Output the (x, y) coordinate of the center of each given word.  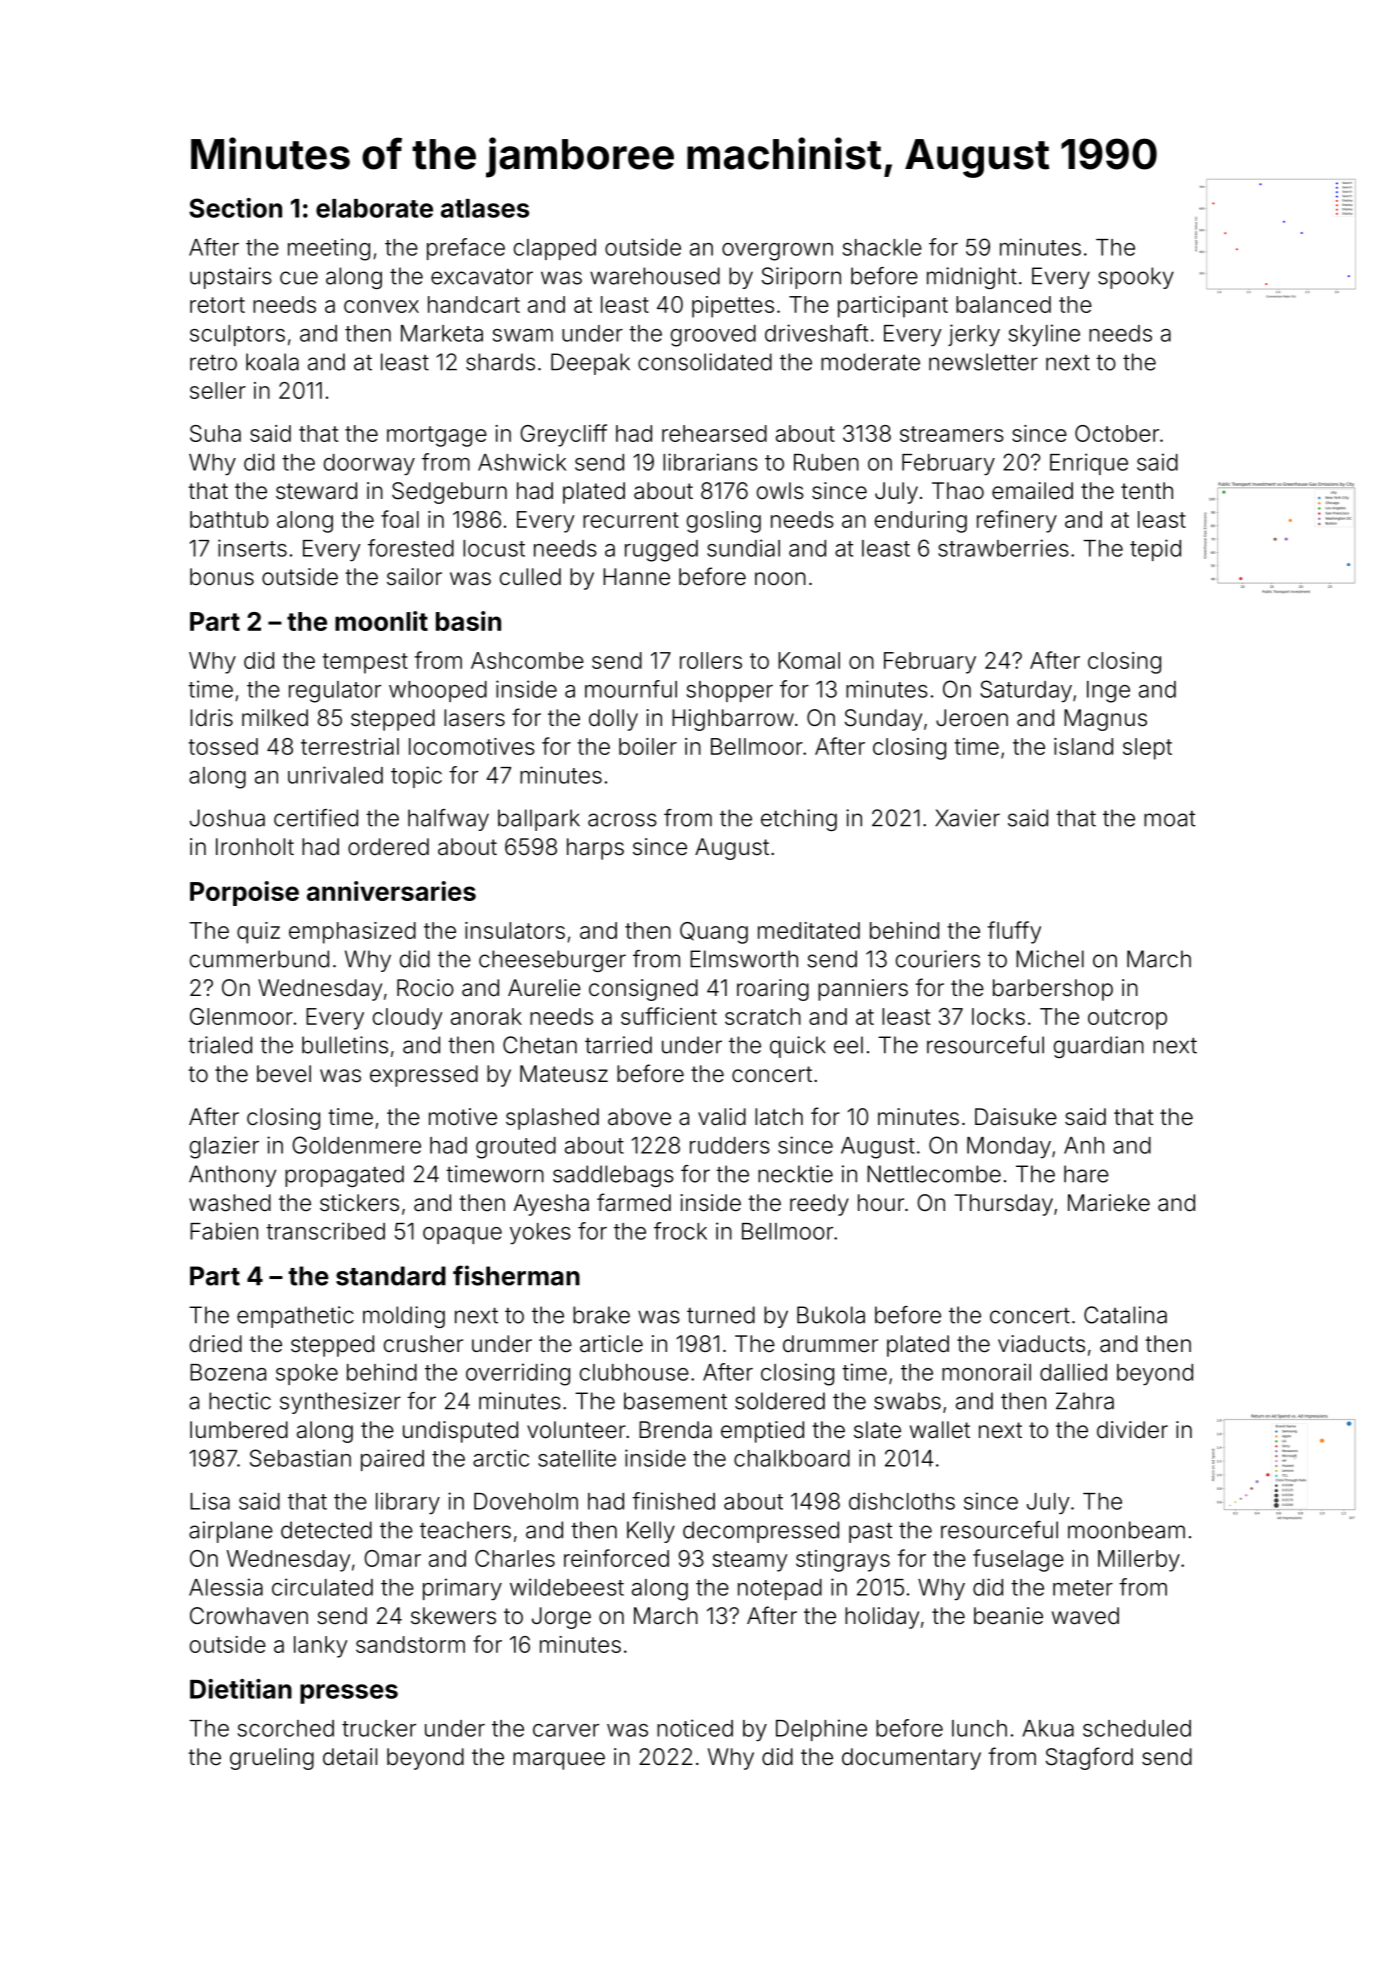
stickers (359, 1203)
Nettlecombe (934, 1174)
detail (350, 1757)
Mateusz (564, 1074)
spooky (1136, 278)
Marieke (1109, 1203)
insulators (515, 930)
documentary (911, 1759)
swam (523, 335)
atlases (485, 208)
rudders (730, 1145)
